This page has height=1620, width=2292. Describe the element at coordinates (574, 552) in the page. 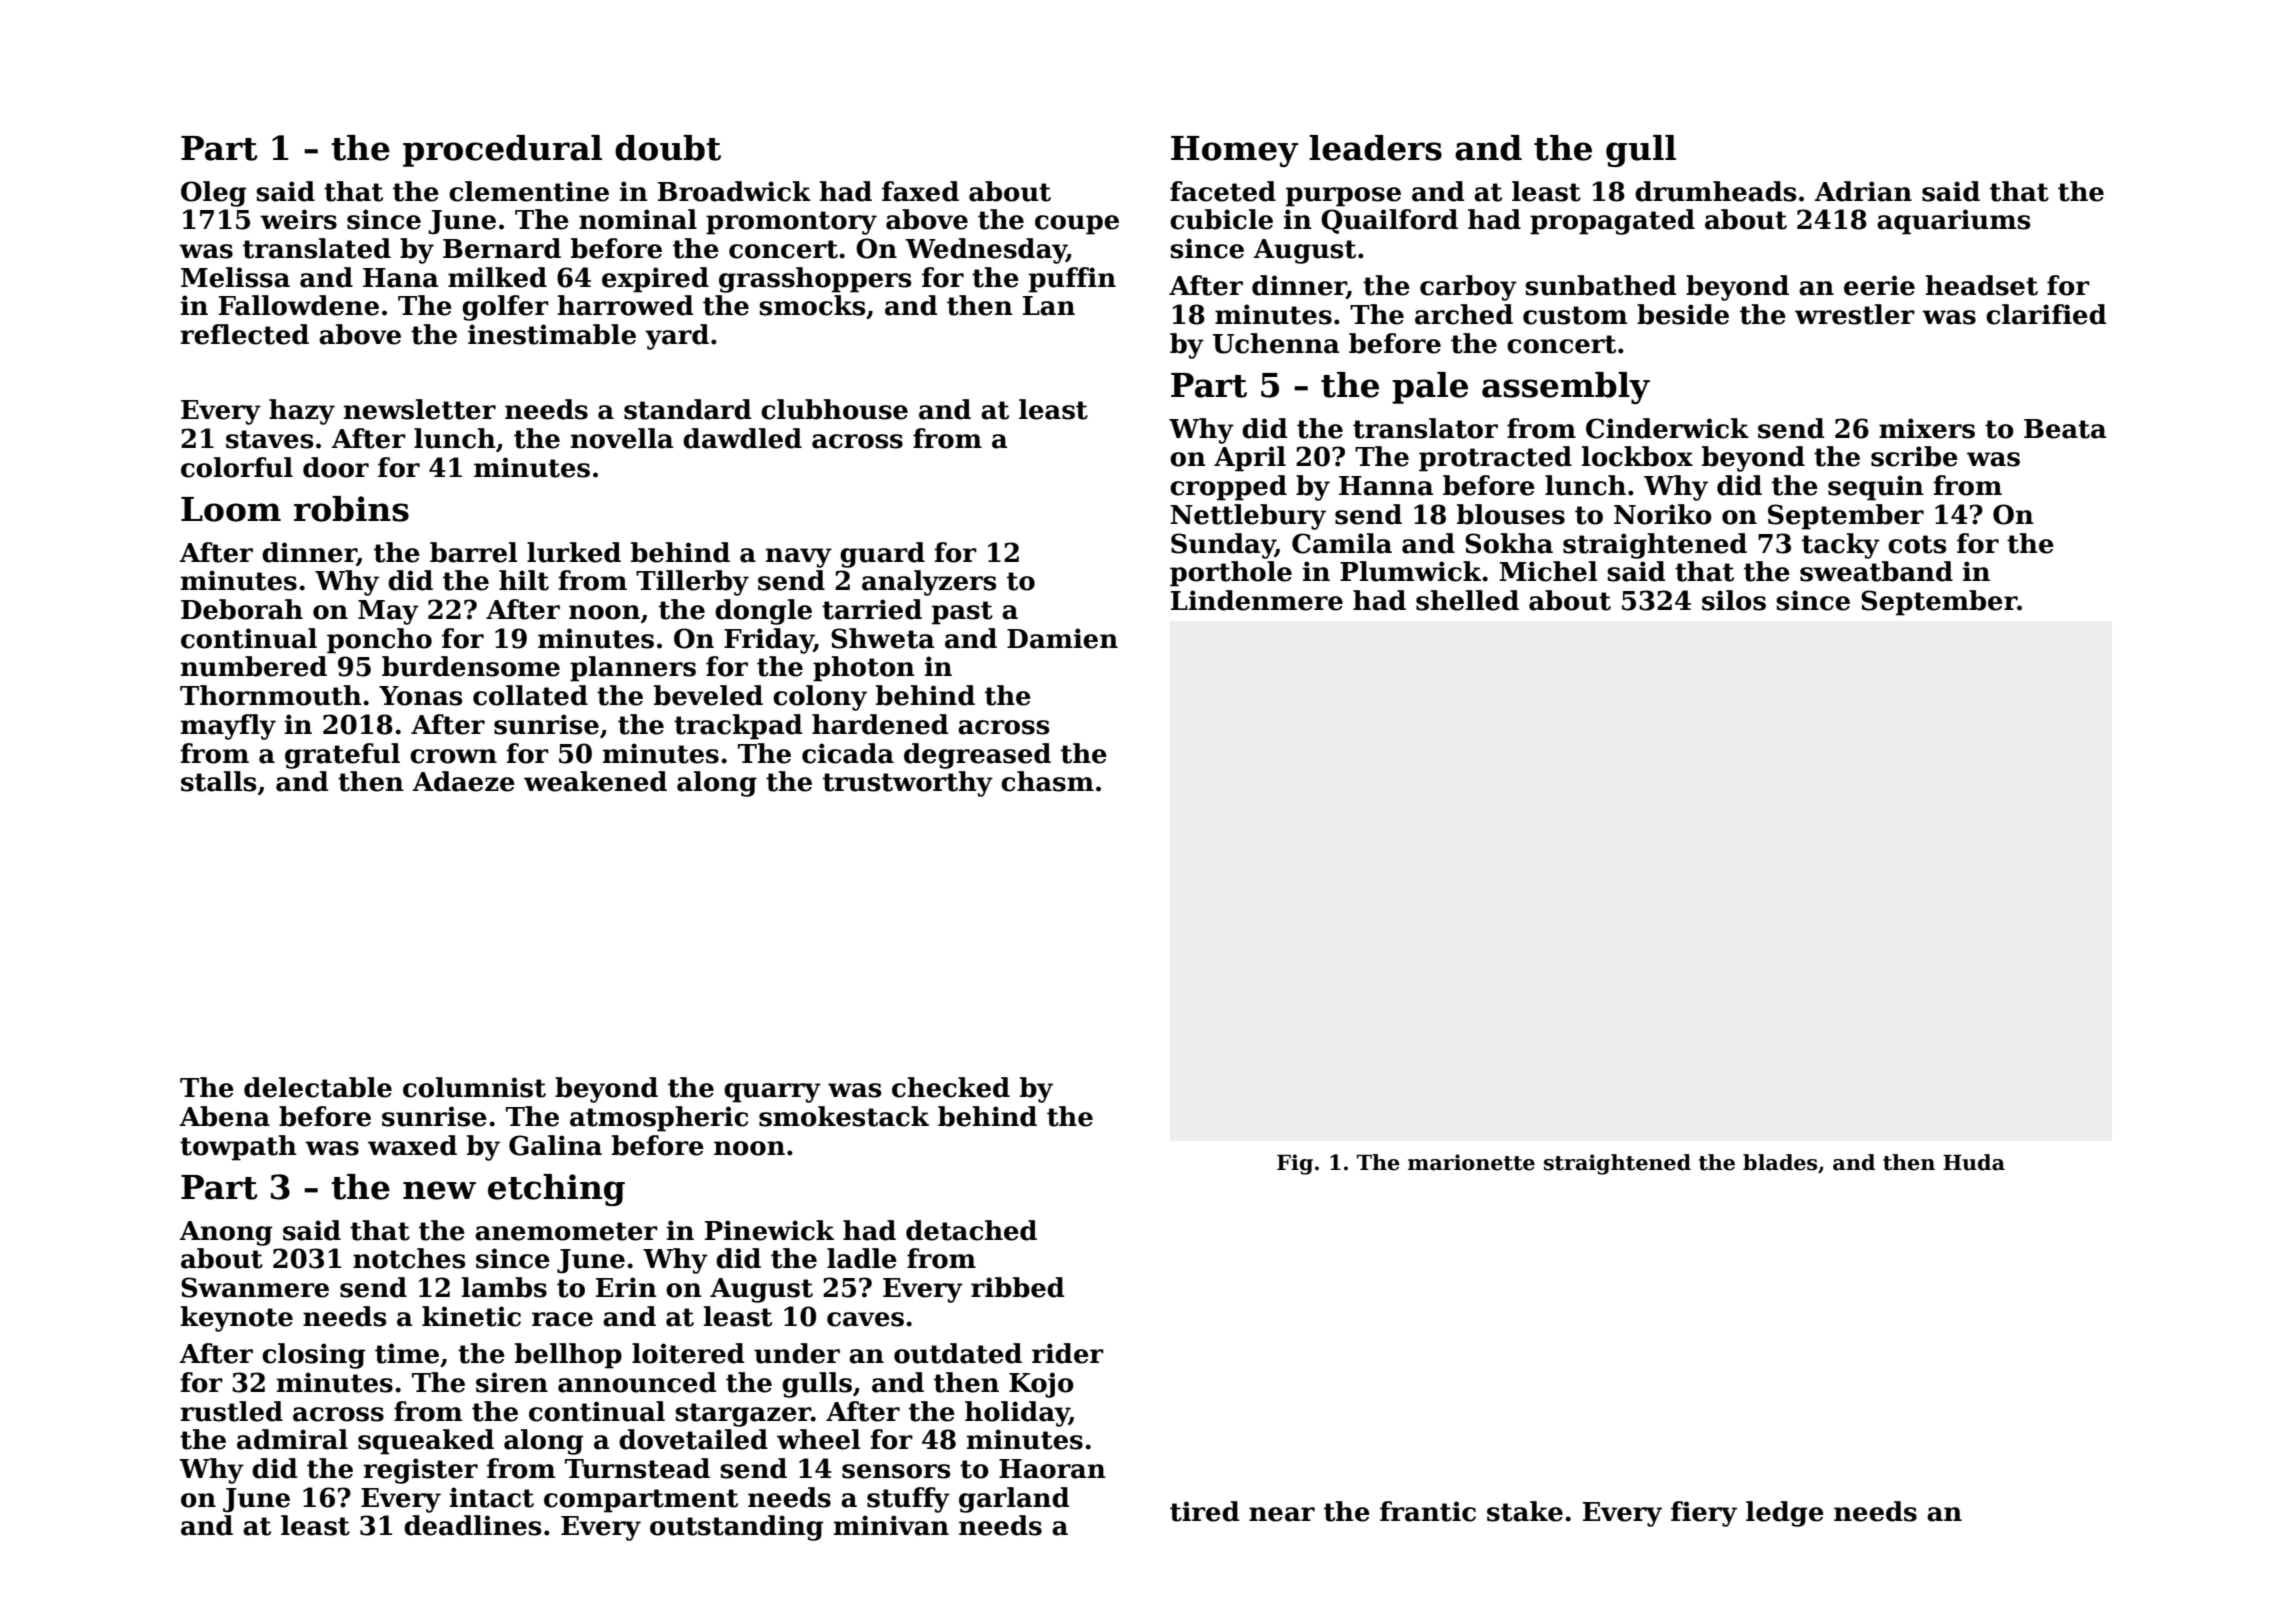

I see `lurked` at that location.
